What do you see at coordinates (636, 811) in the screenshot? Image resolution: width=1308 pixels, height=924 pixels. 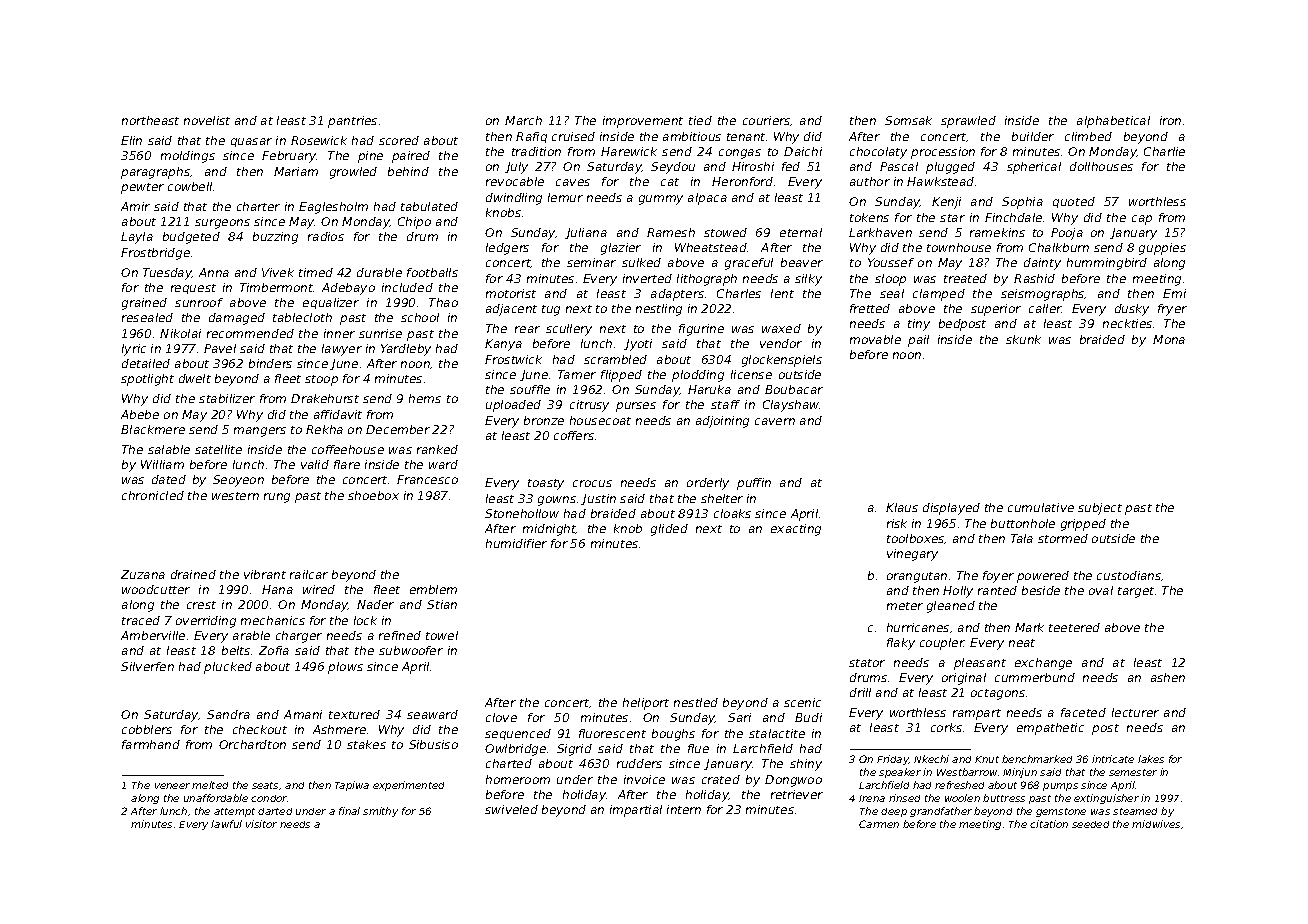 I see `impartial` at bounding box center [636, 811].
